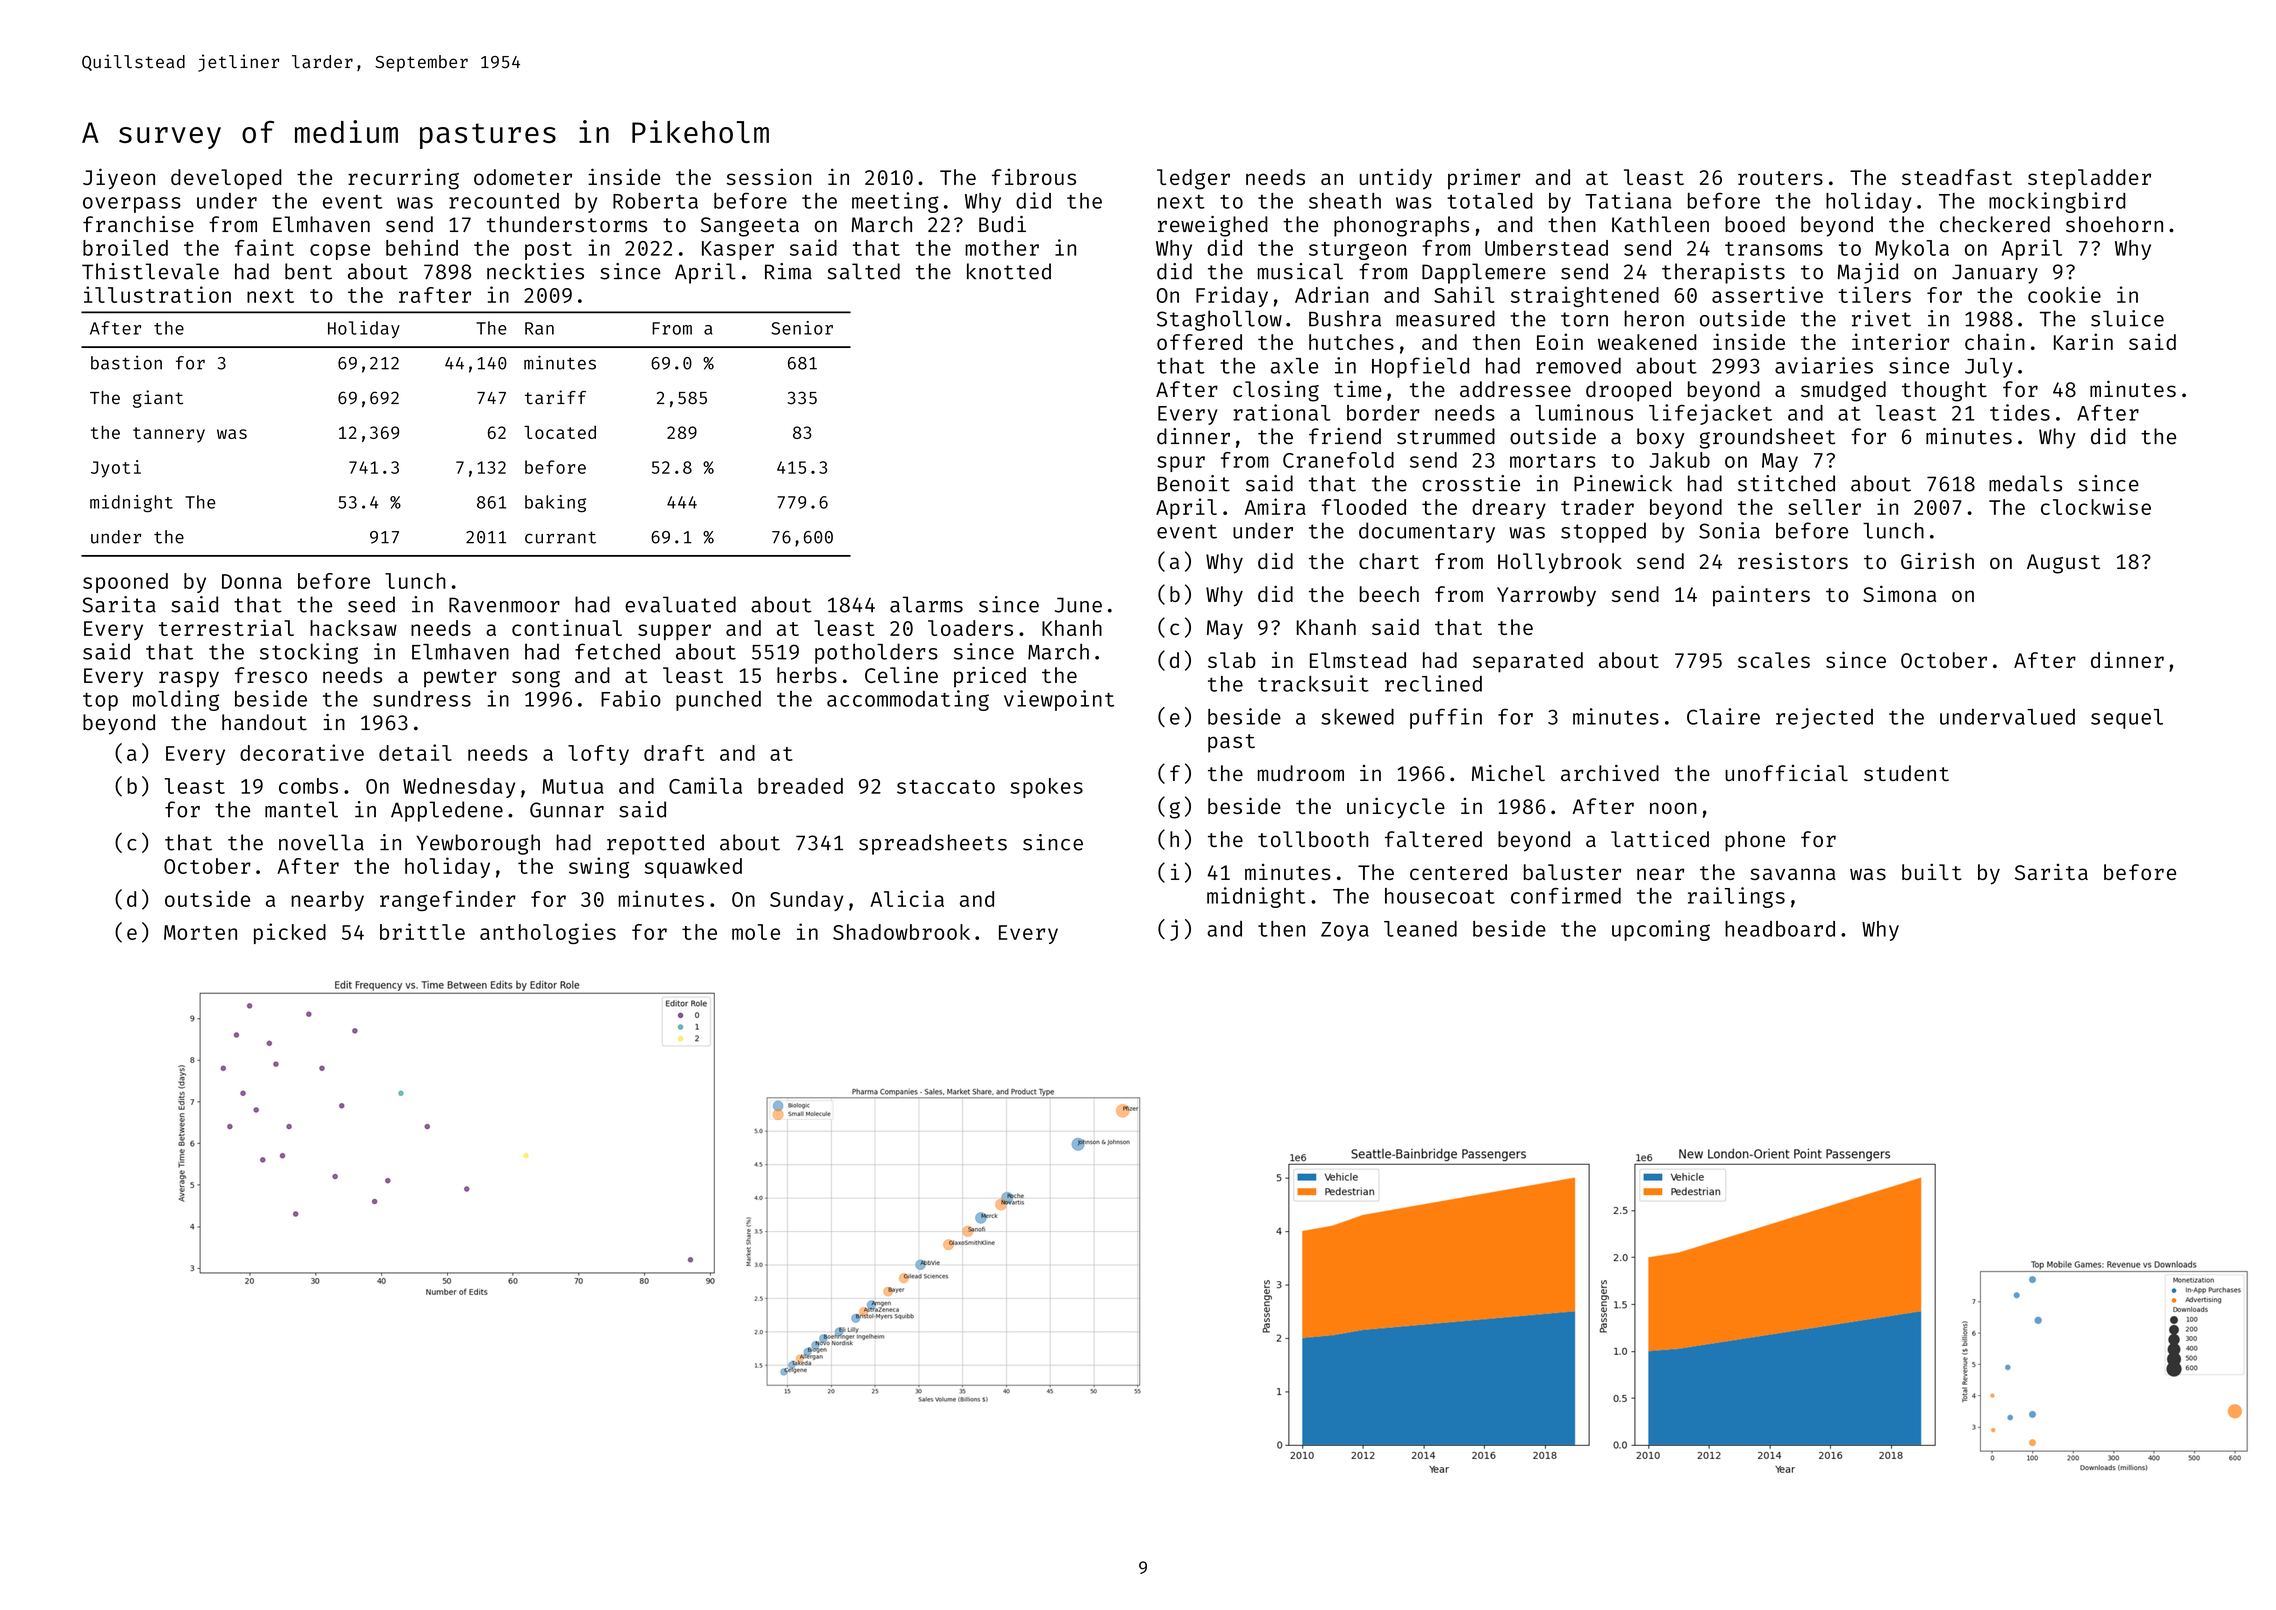 The image size is (2276, 1610). What do you see at coordinates (252, 581) in the screenshot?
I see `Donna` at bounding box center [252, 581].
